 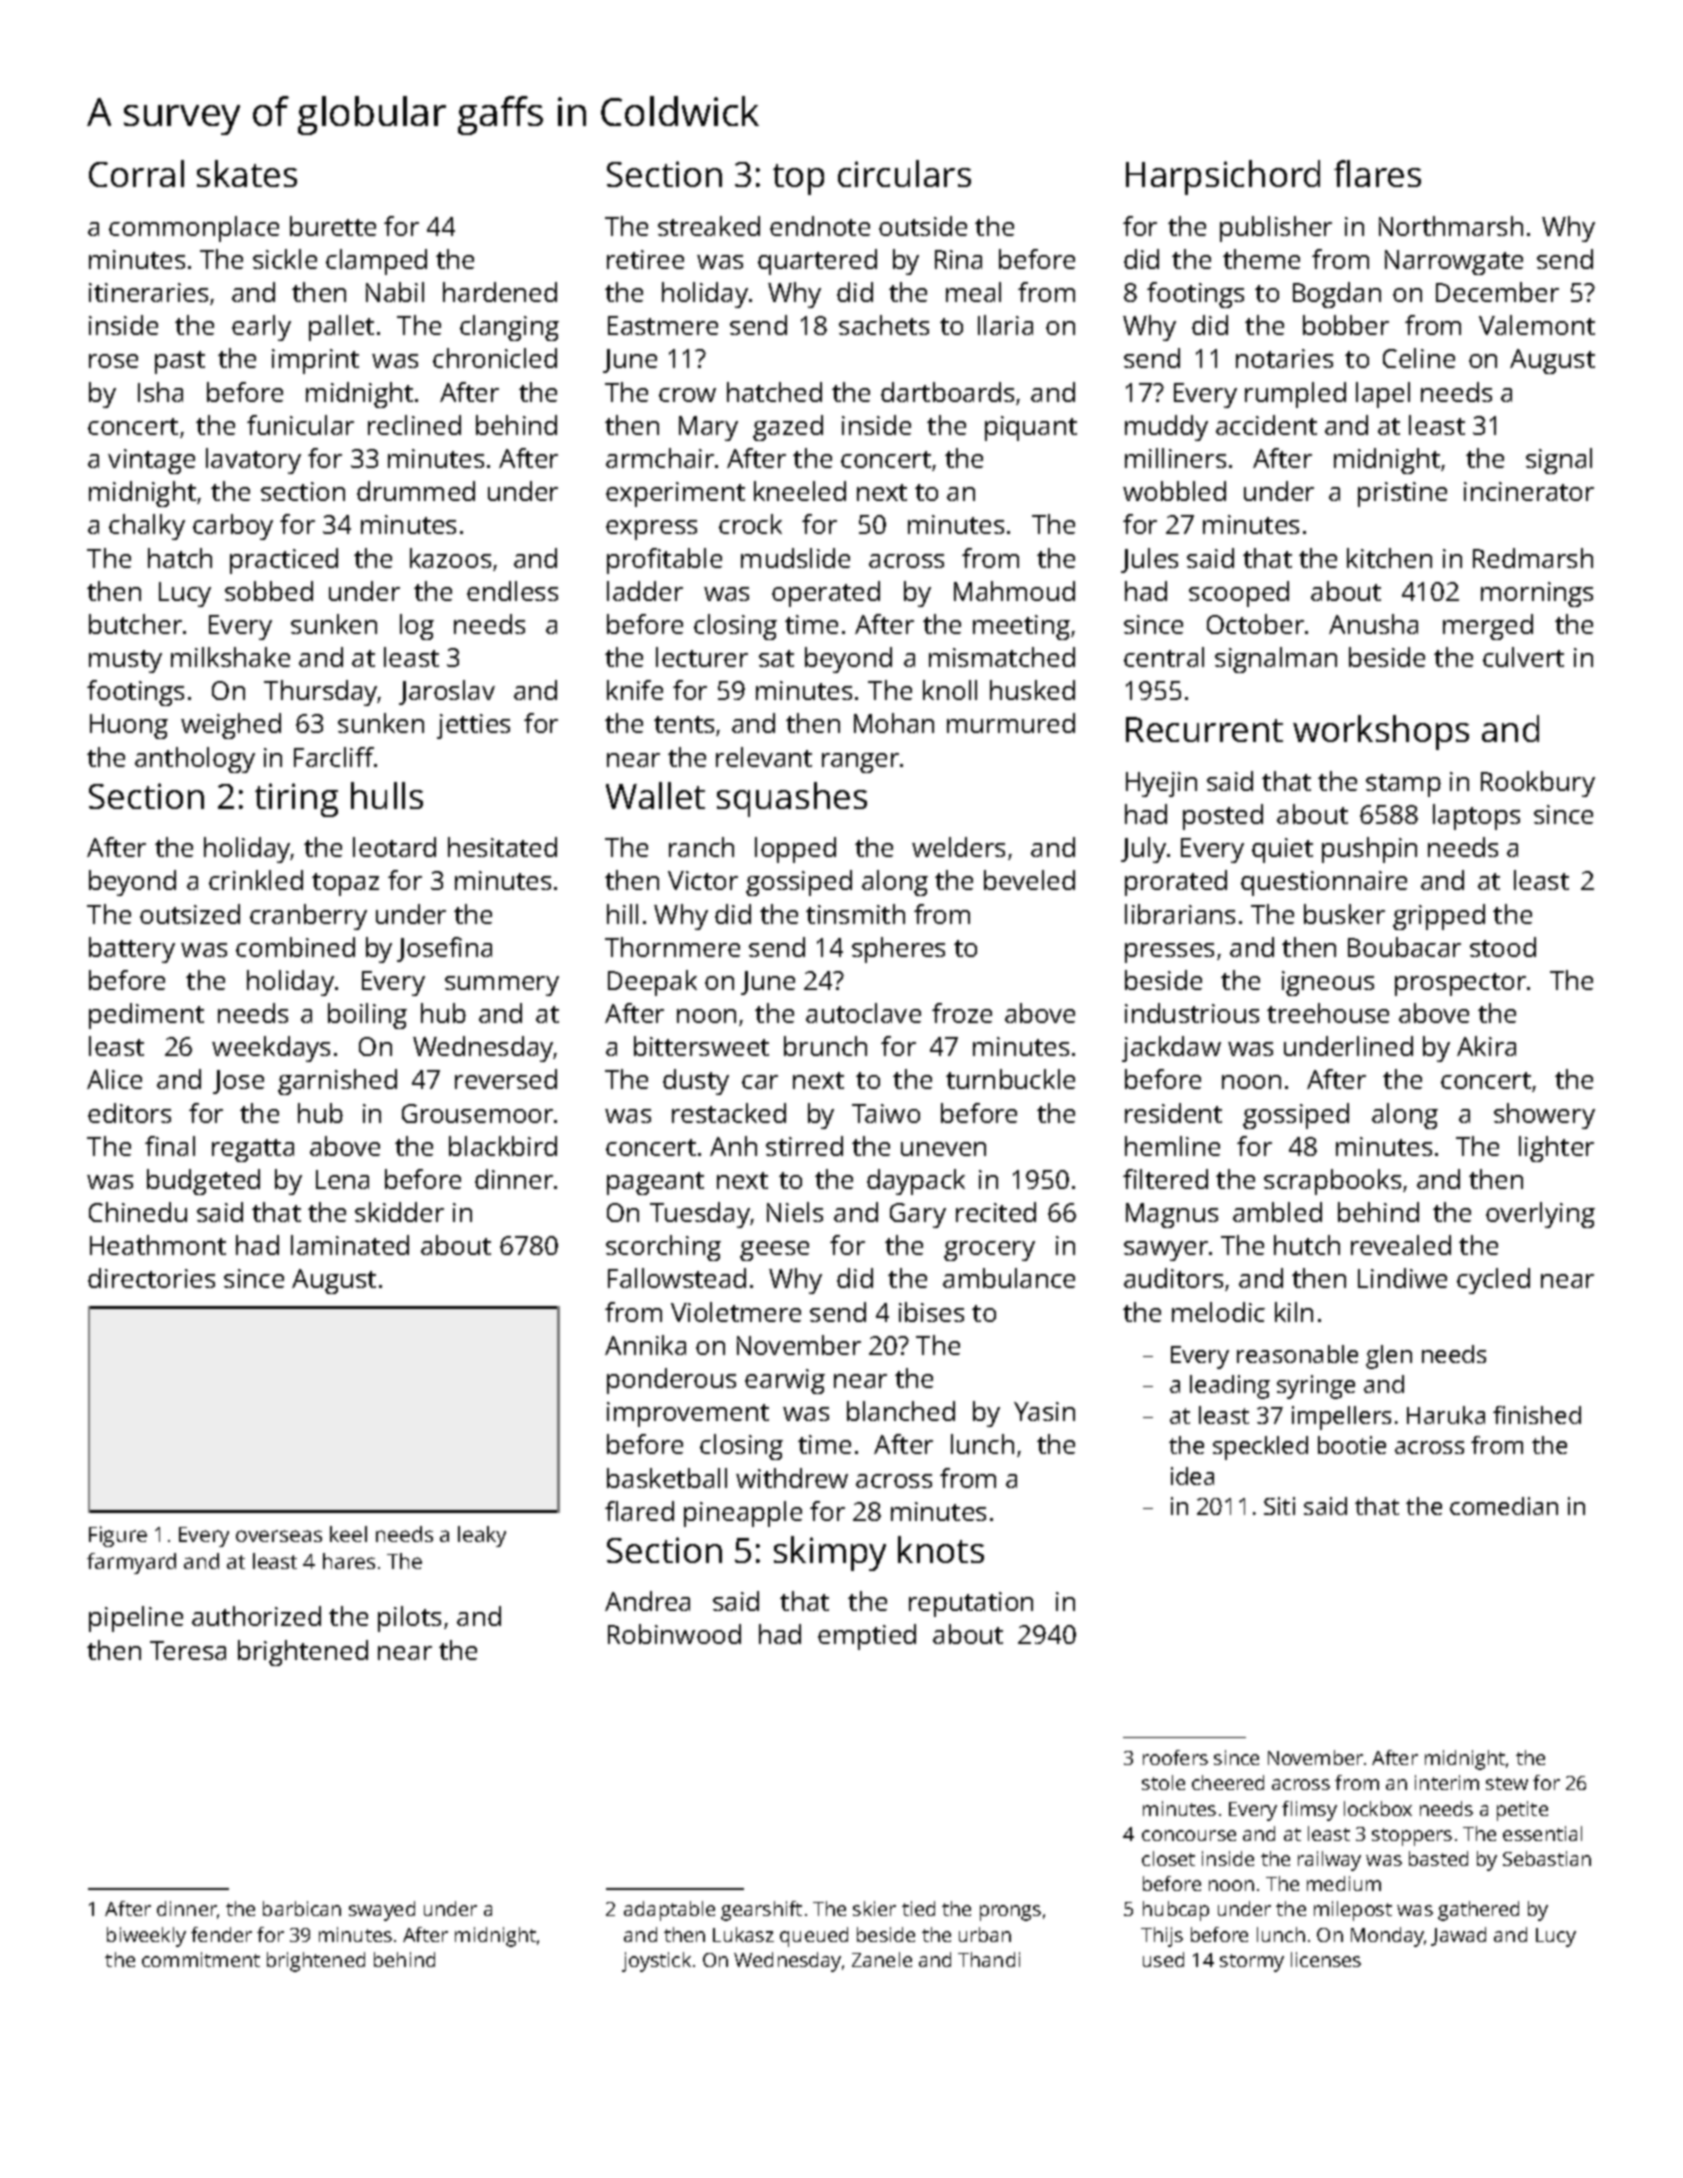 What do you see at coordinates (962, 1013) in the page?
I see `froze` at bounding box center [962, 1013].
